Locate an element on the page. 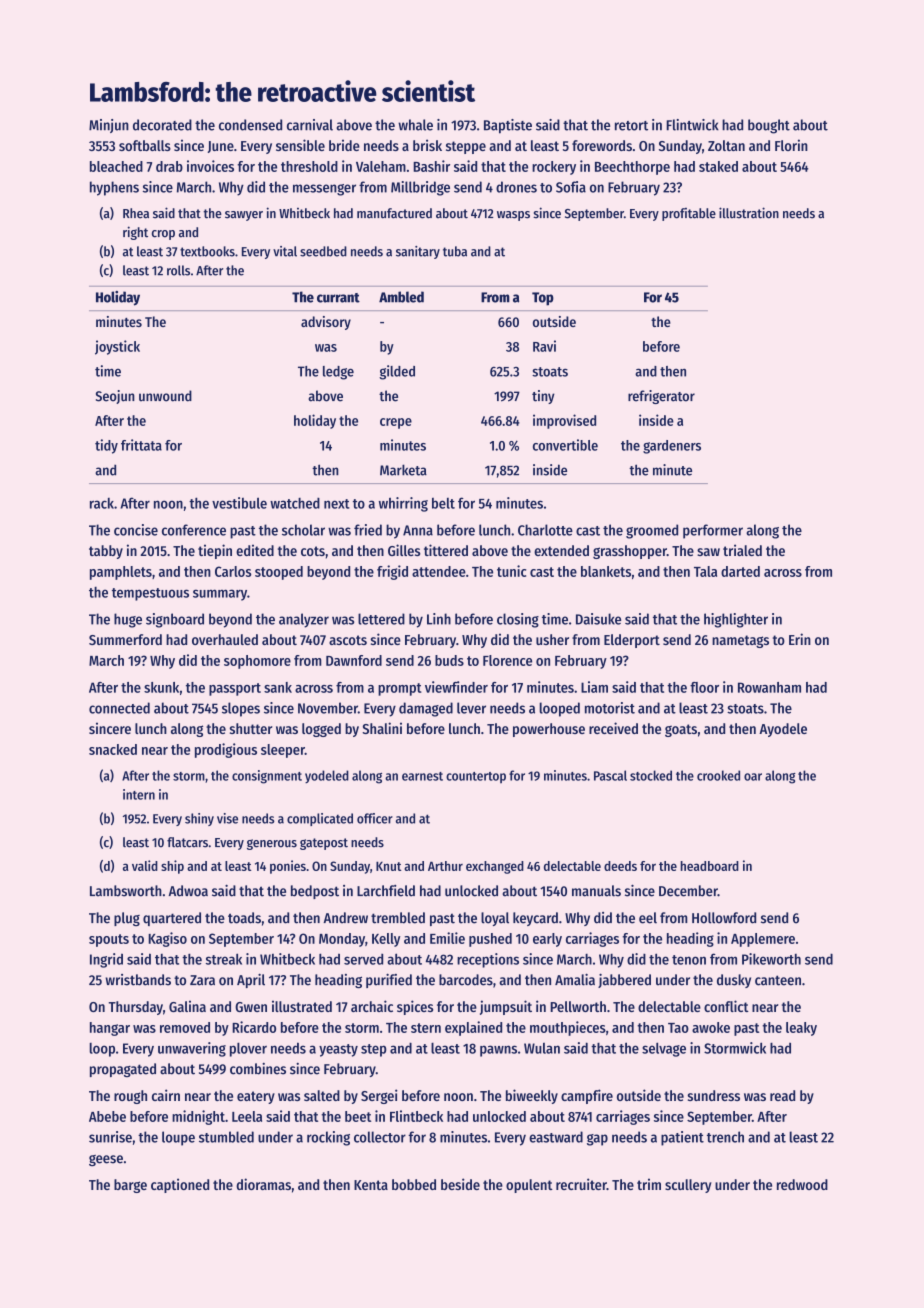 The height and width of the document is (1308, 924). earnest is located at coordinates (422, 776).
